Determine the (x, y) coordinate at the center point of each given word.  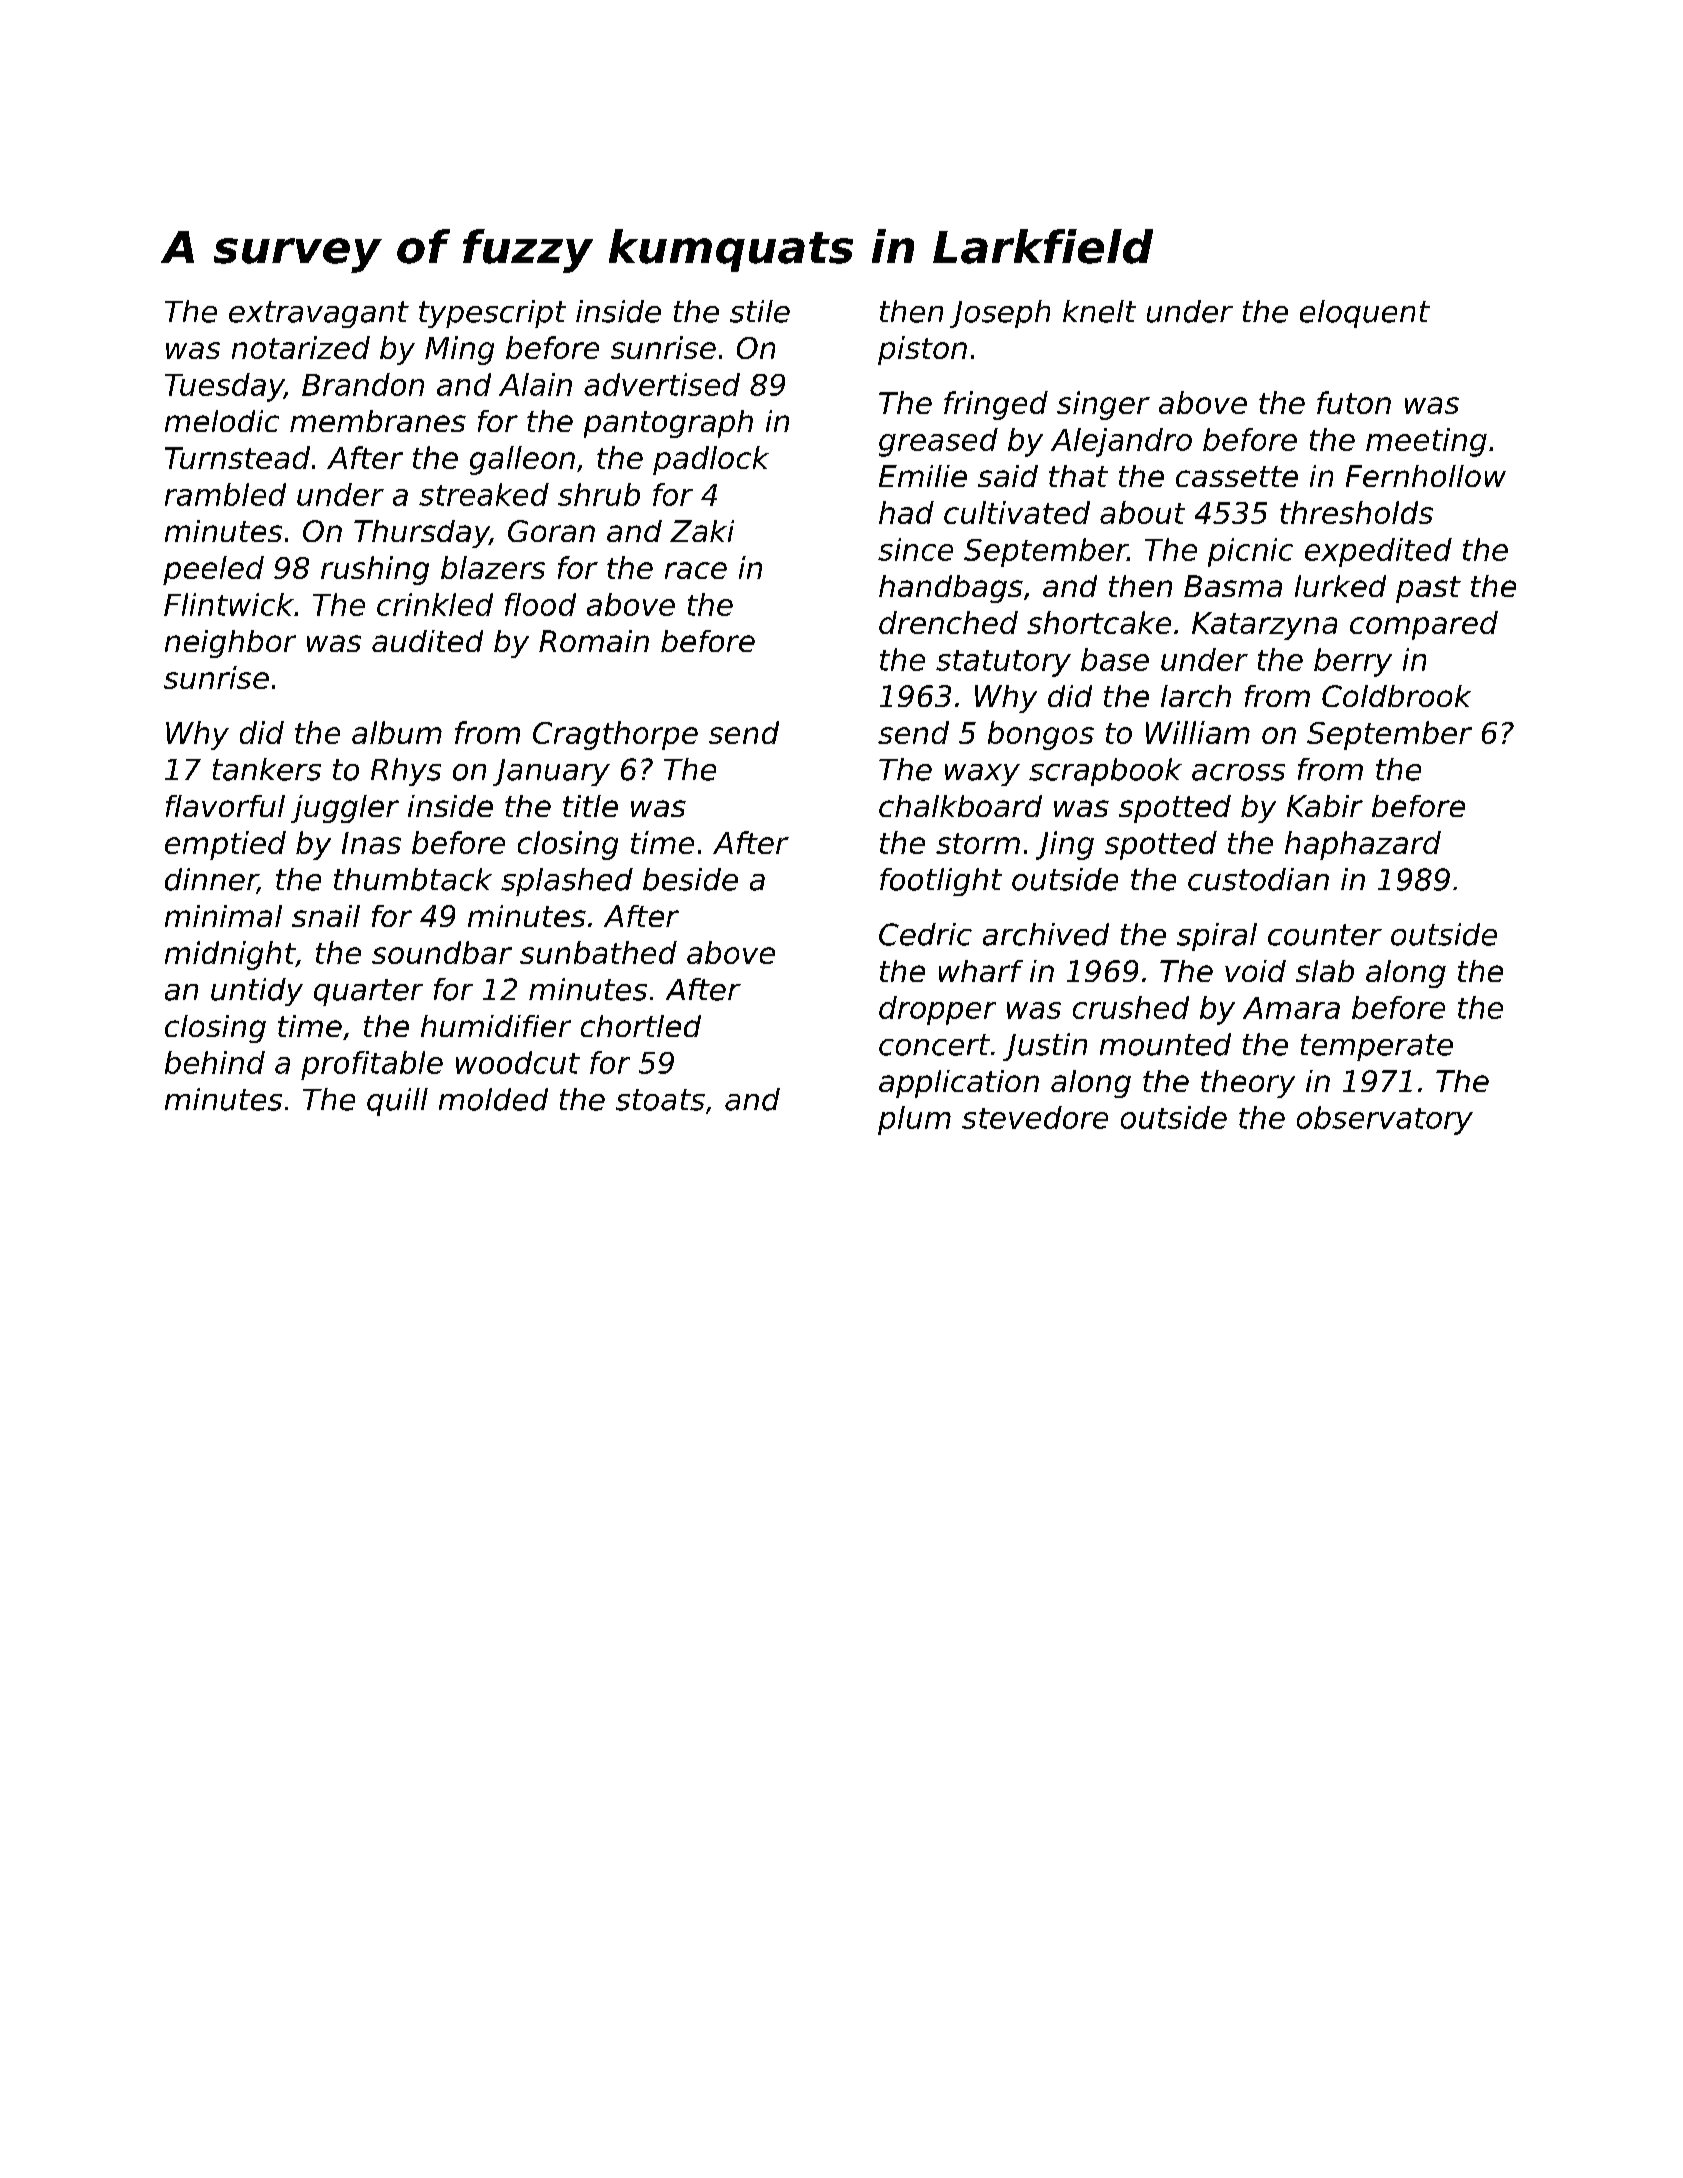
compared (1424, 625)
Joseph (1000, 314)
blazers (493, 567)
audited (427, 641)
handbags (951, 589)
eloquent (1365, 314)
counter (1325, 935)
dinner (211, 880)
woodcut (518, 1062)
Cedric (925, 934)
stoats (660, 1100)
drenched (948, 622)
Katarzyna (1264, 626)
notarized (301, 347)
